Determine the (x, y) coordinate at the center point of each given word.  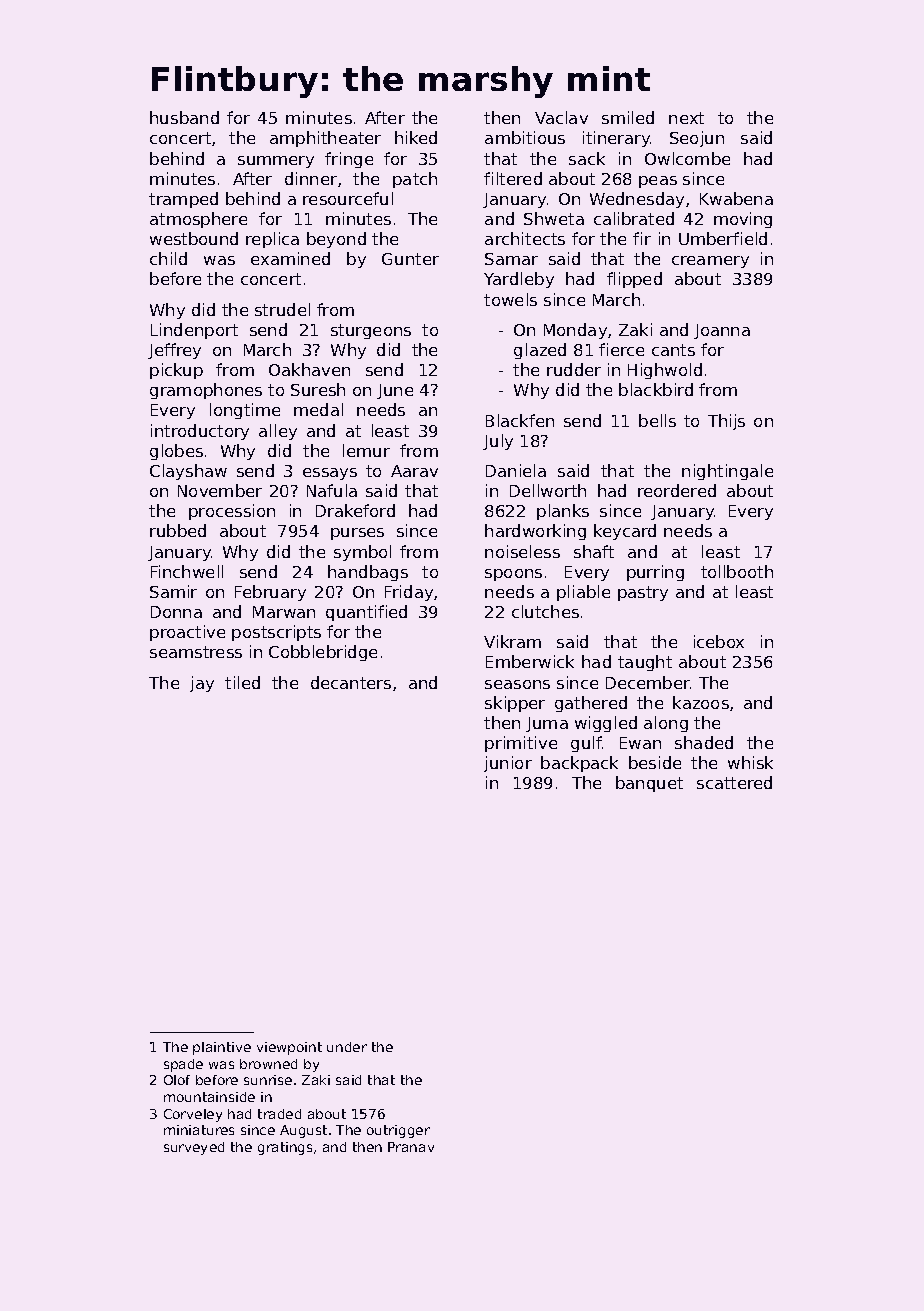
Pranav (411, 1147)
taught (645, 663)
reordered (677, 490)
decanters (351, 682)
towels (510, 299)
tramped (183, 200)
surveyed (194, 1148)
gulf (586, 744)
